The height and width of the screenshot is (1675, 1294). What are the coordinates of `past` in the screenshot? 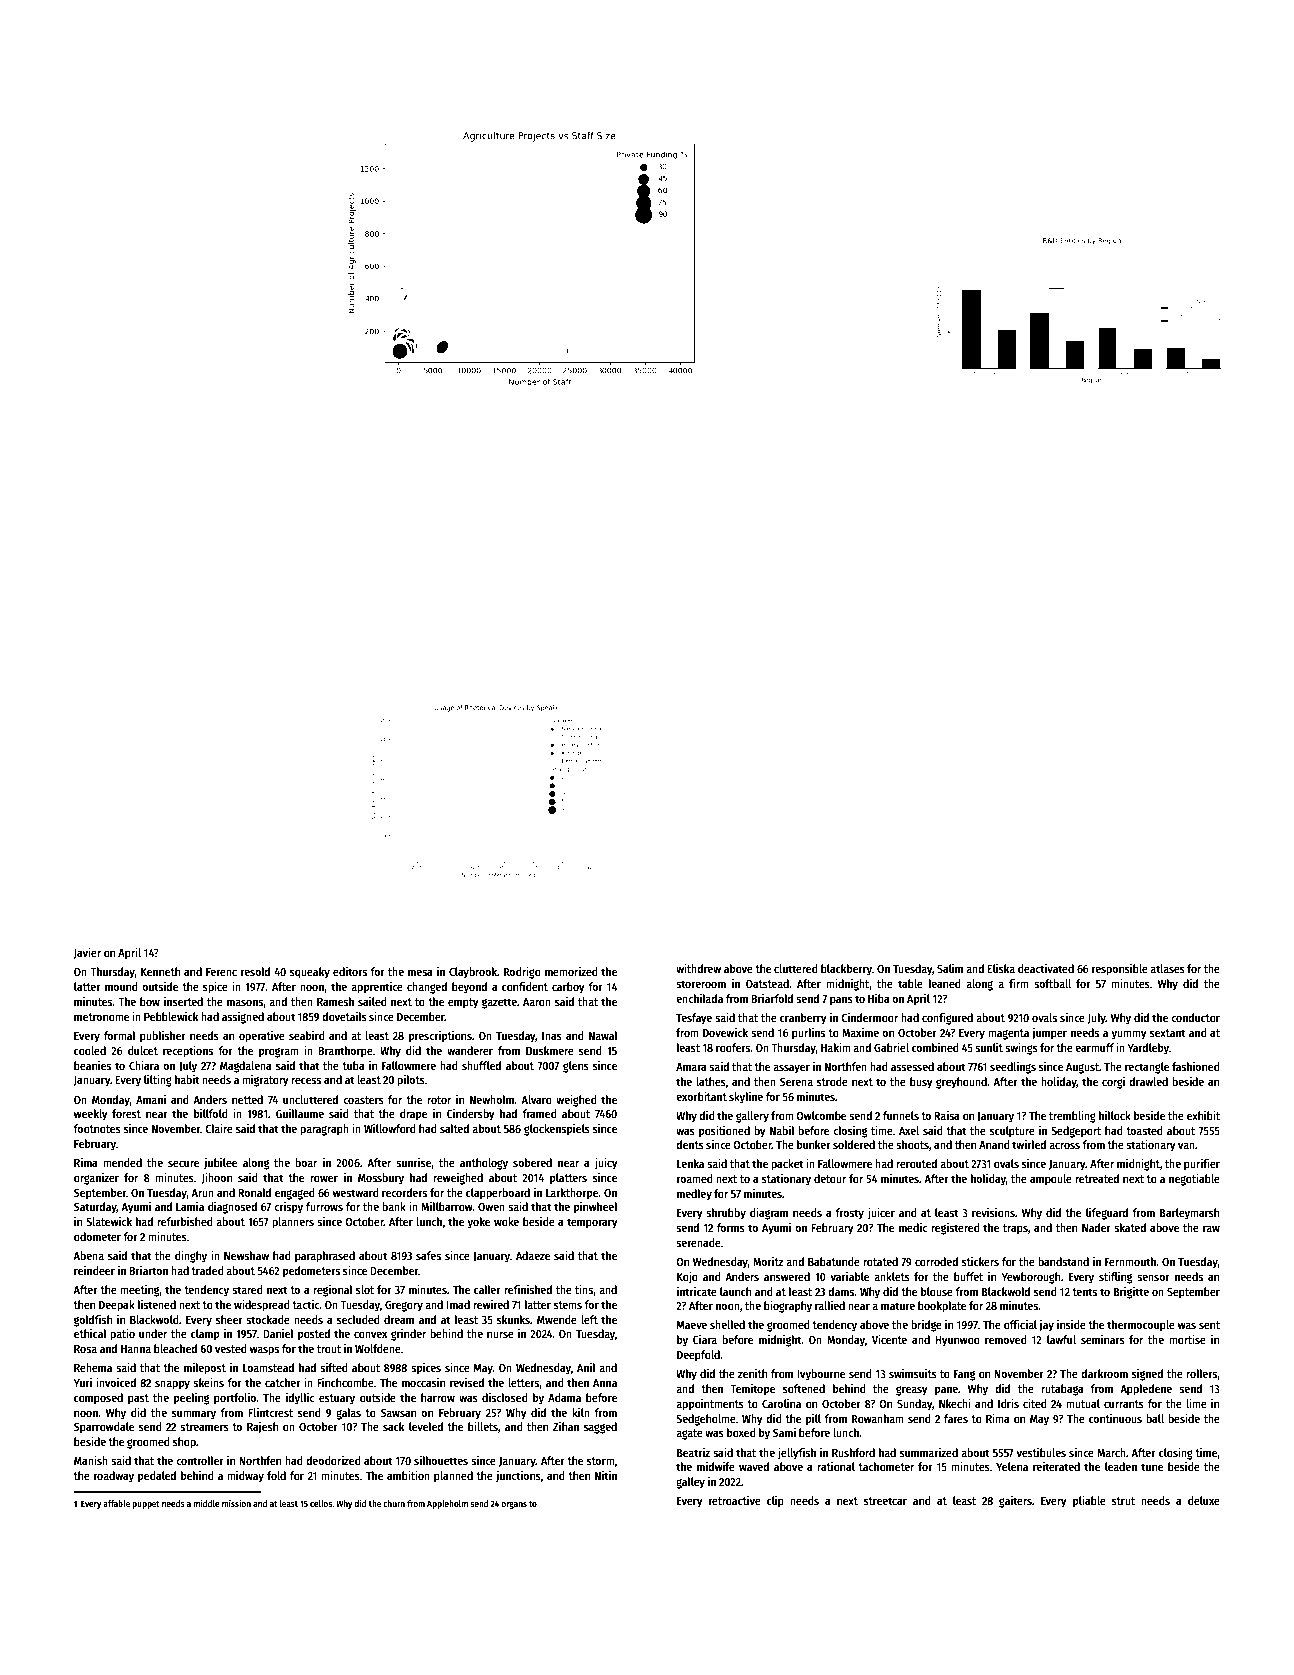 It's located at (138, 1399).
